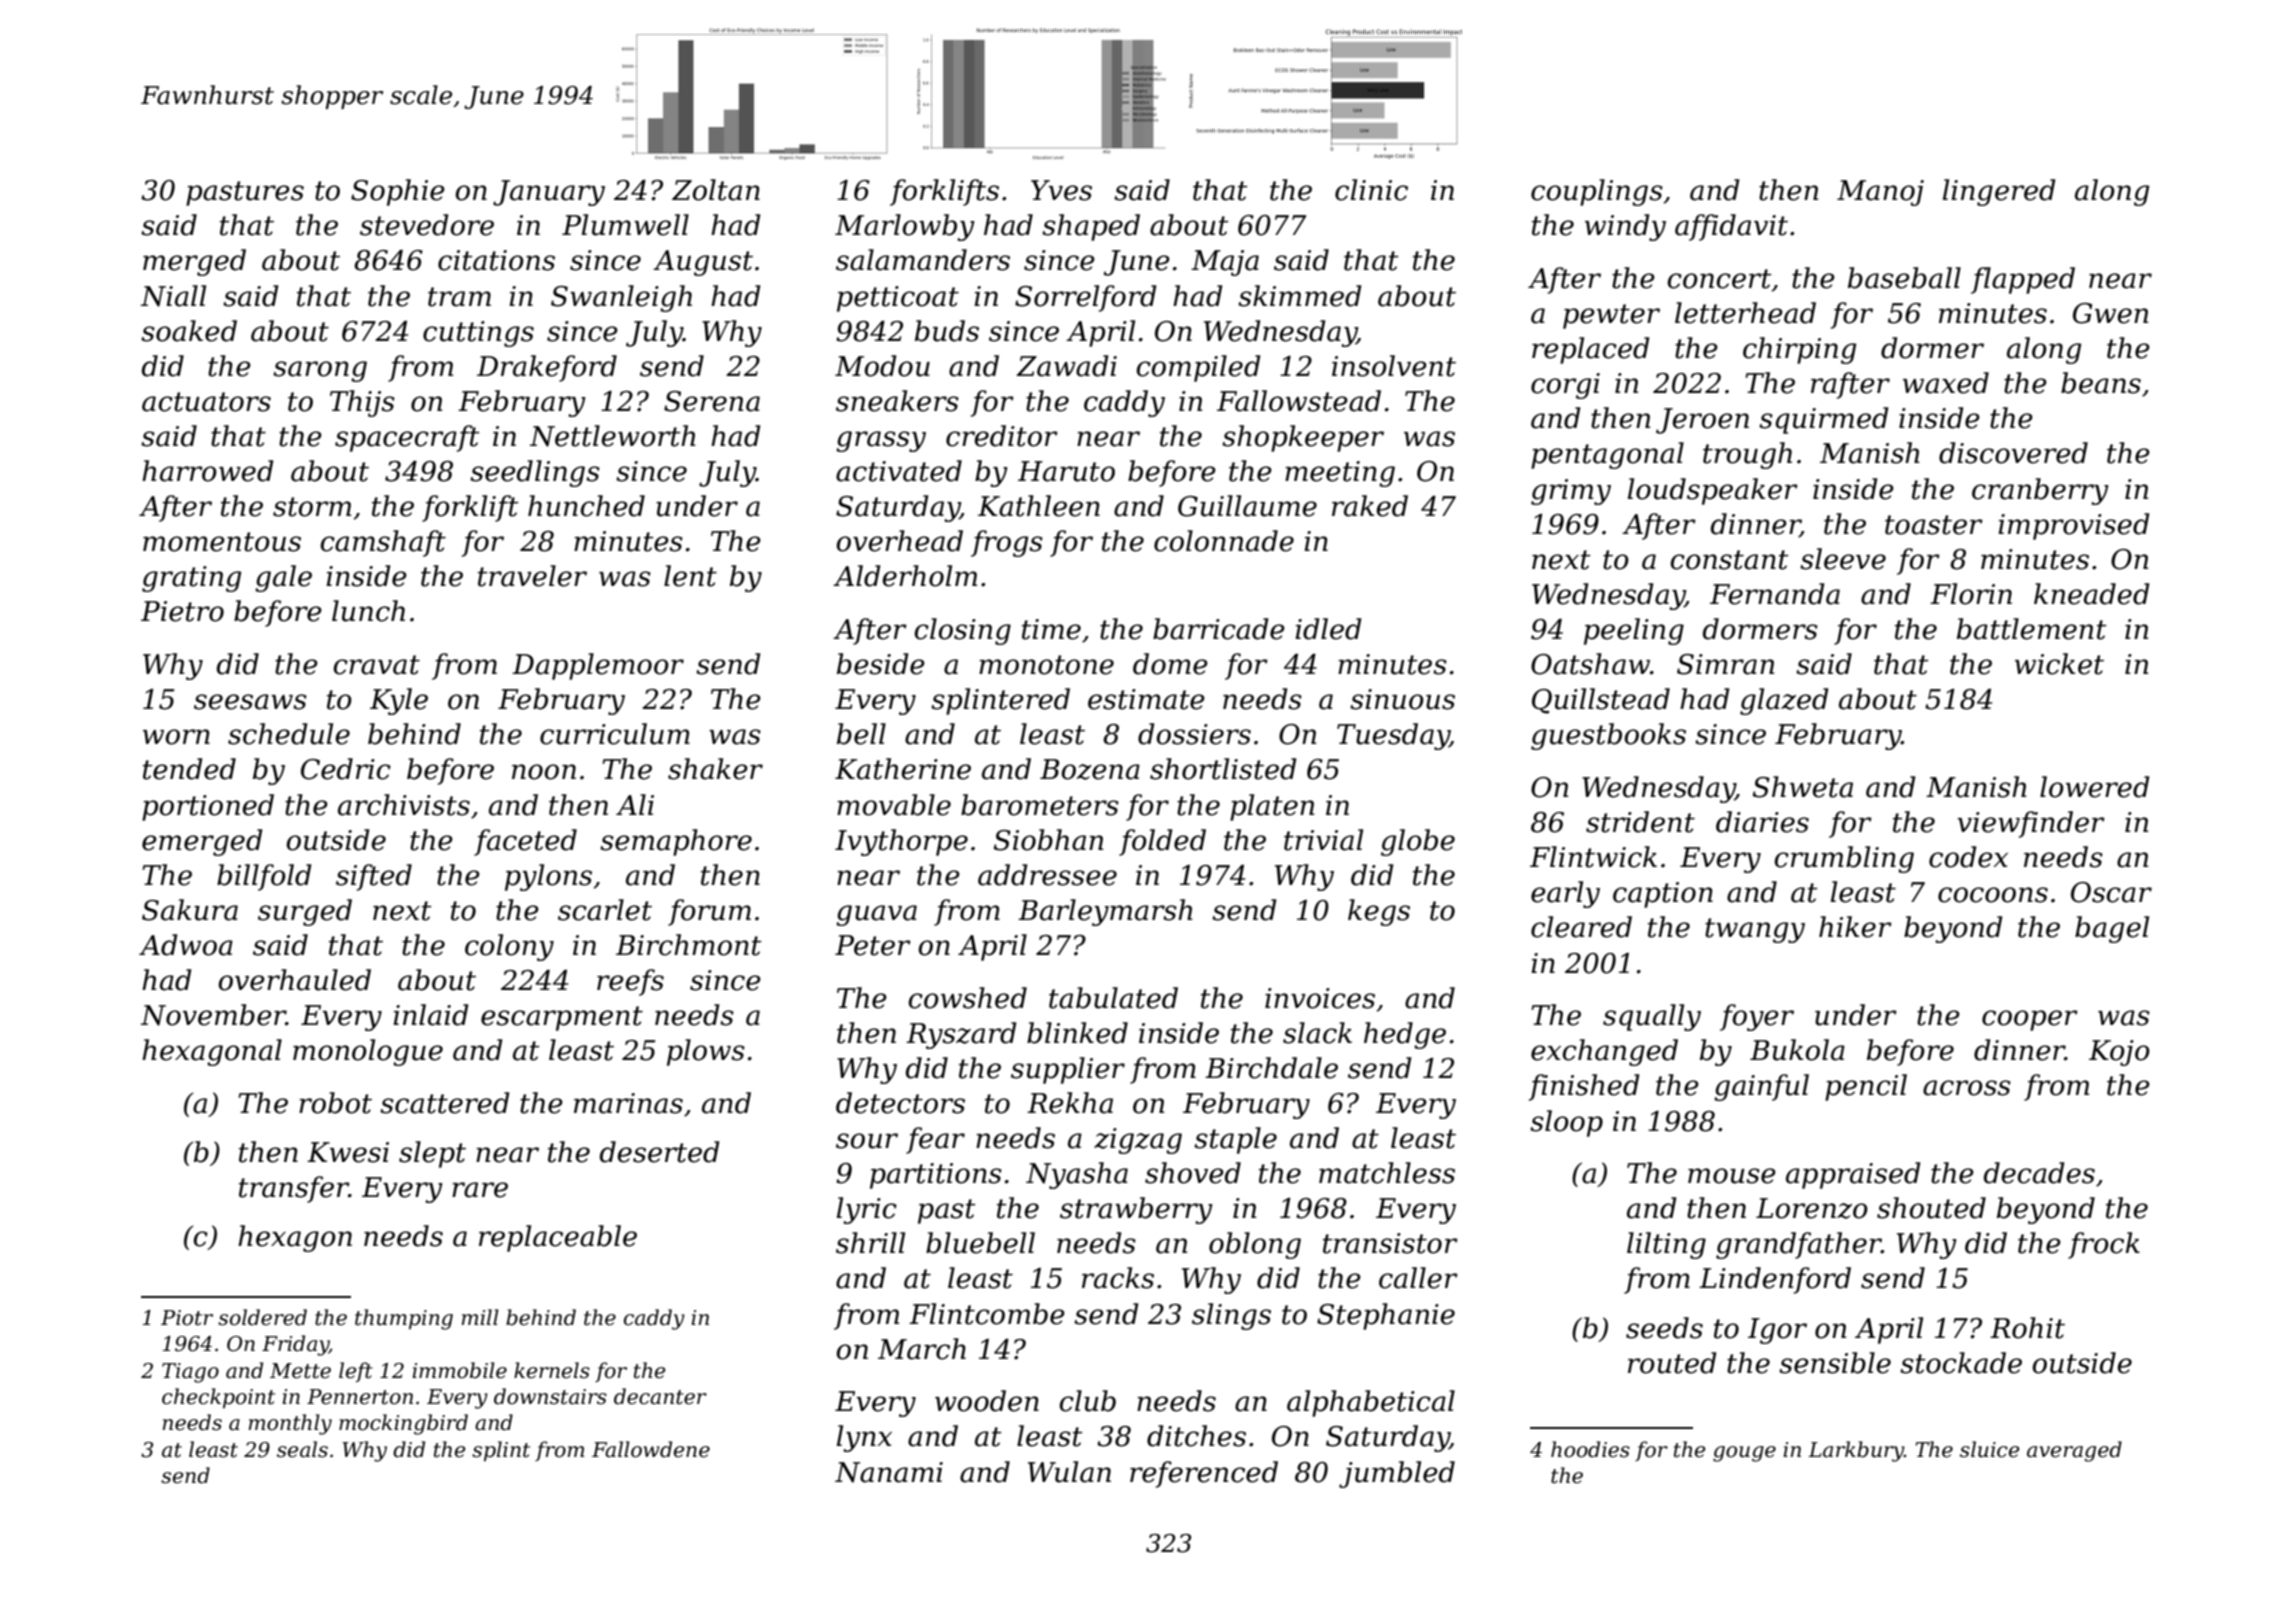 The image size is (2292, 1620). What do you see at coordinates (905, 576) in the document?
I see `Alderholm` at bounding box center [905, 576].
